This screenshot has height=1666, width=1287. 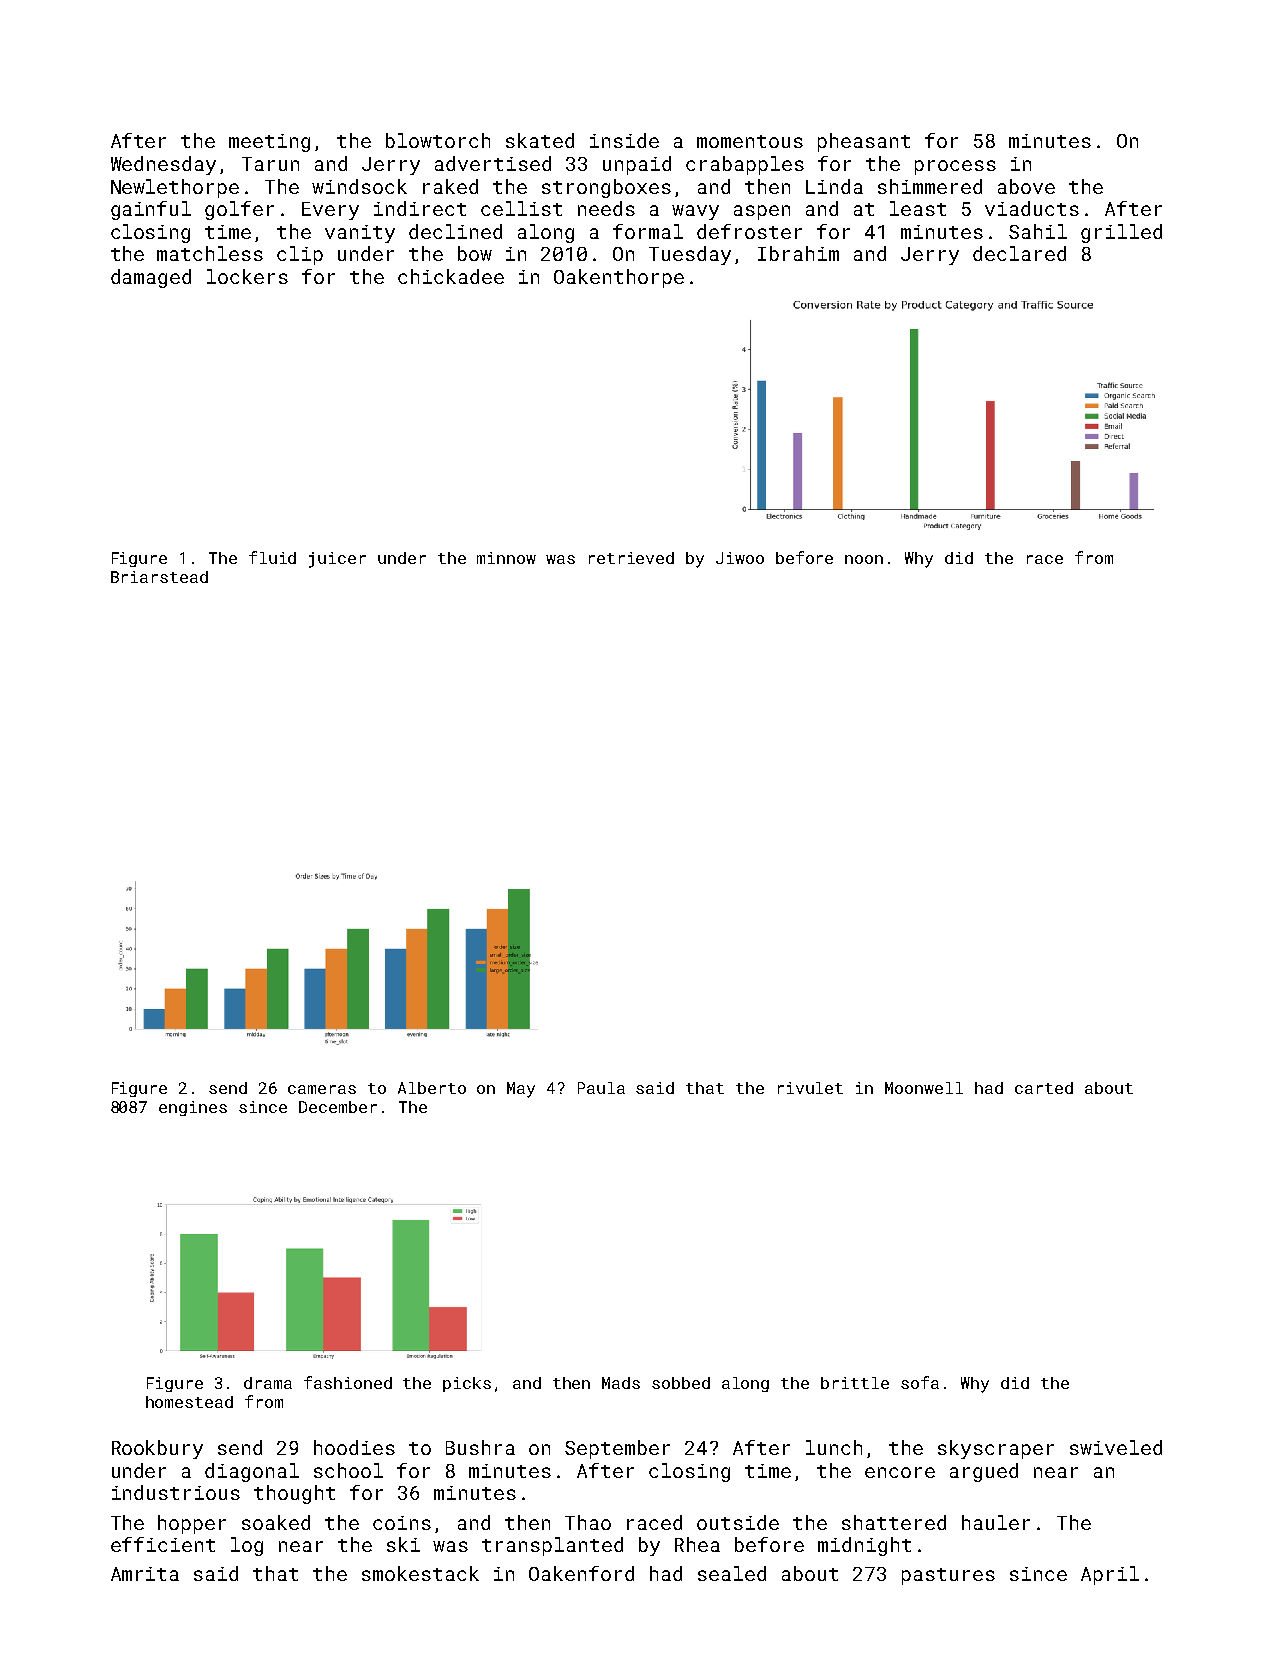 What do you see at coordinates (619, 278) in the screenshot?
I see `Oakenthorpe` at bounding box center [619, 278].
